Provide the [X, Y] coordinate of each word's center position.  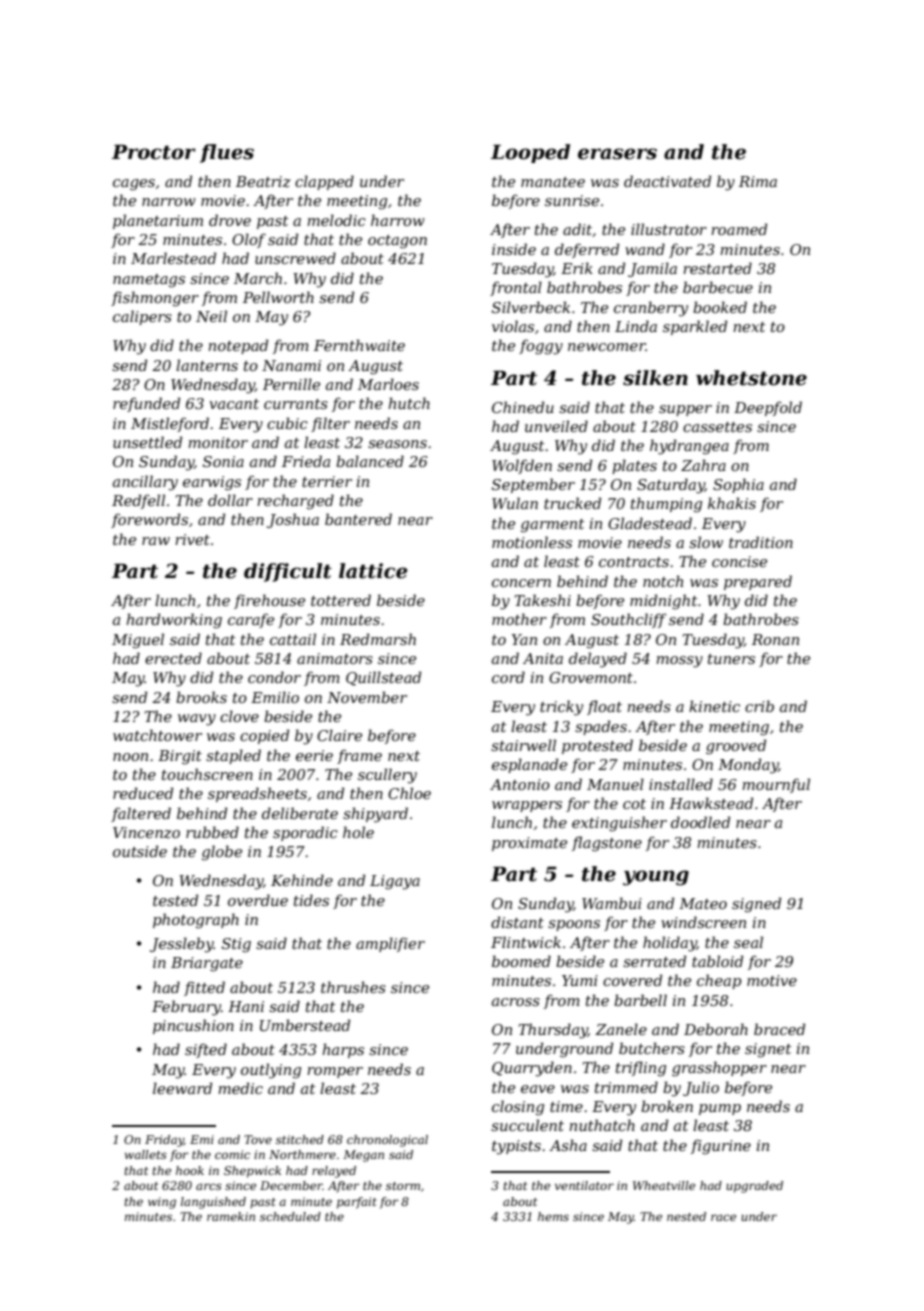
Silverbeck [531, 307]
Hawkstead [711, 803]
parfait [357, 1203]
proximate [529, 844]
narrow [169, 202]
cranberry [651, 309]
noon [130, 757]
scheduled [290, 1216]
